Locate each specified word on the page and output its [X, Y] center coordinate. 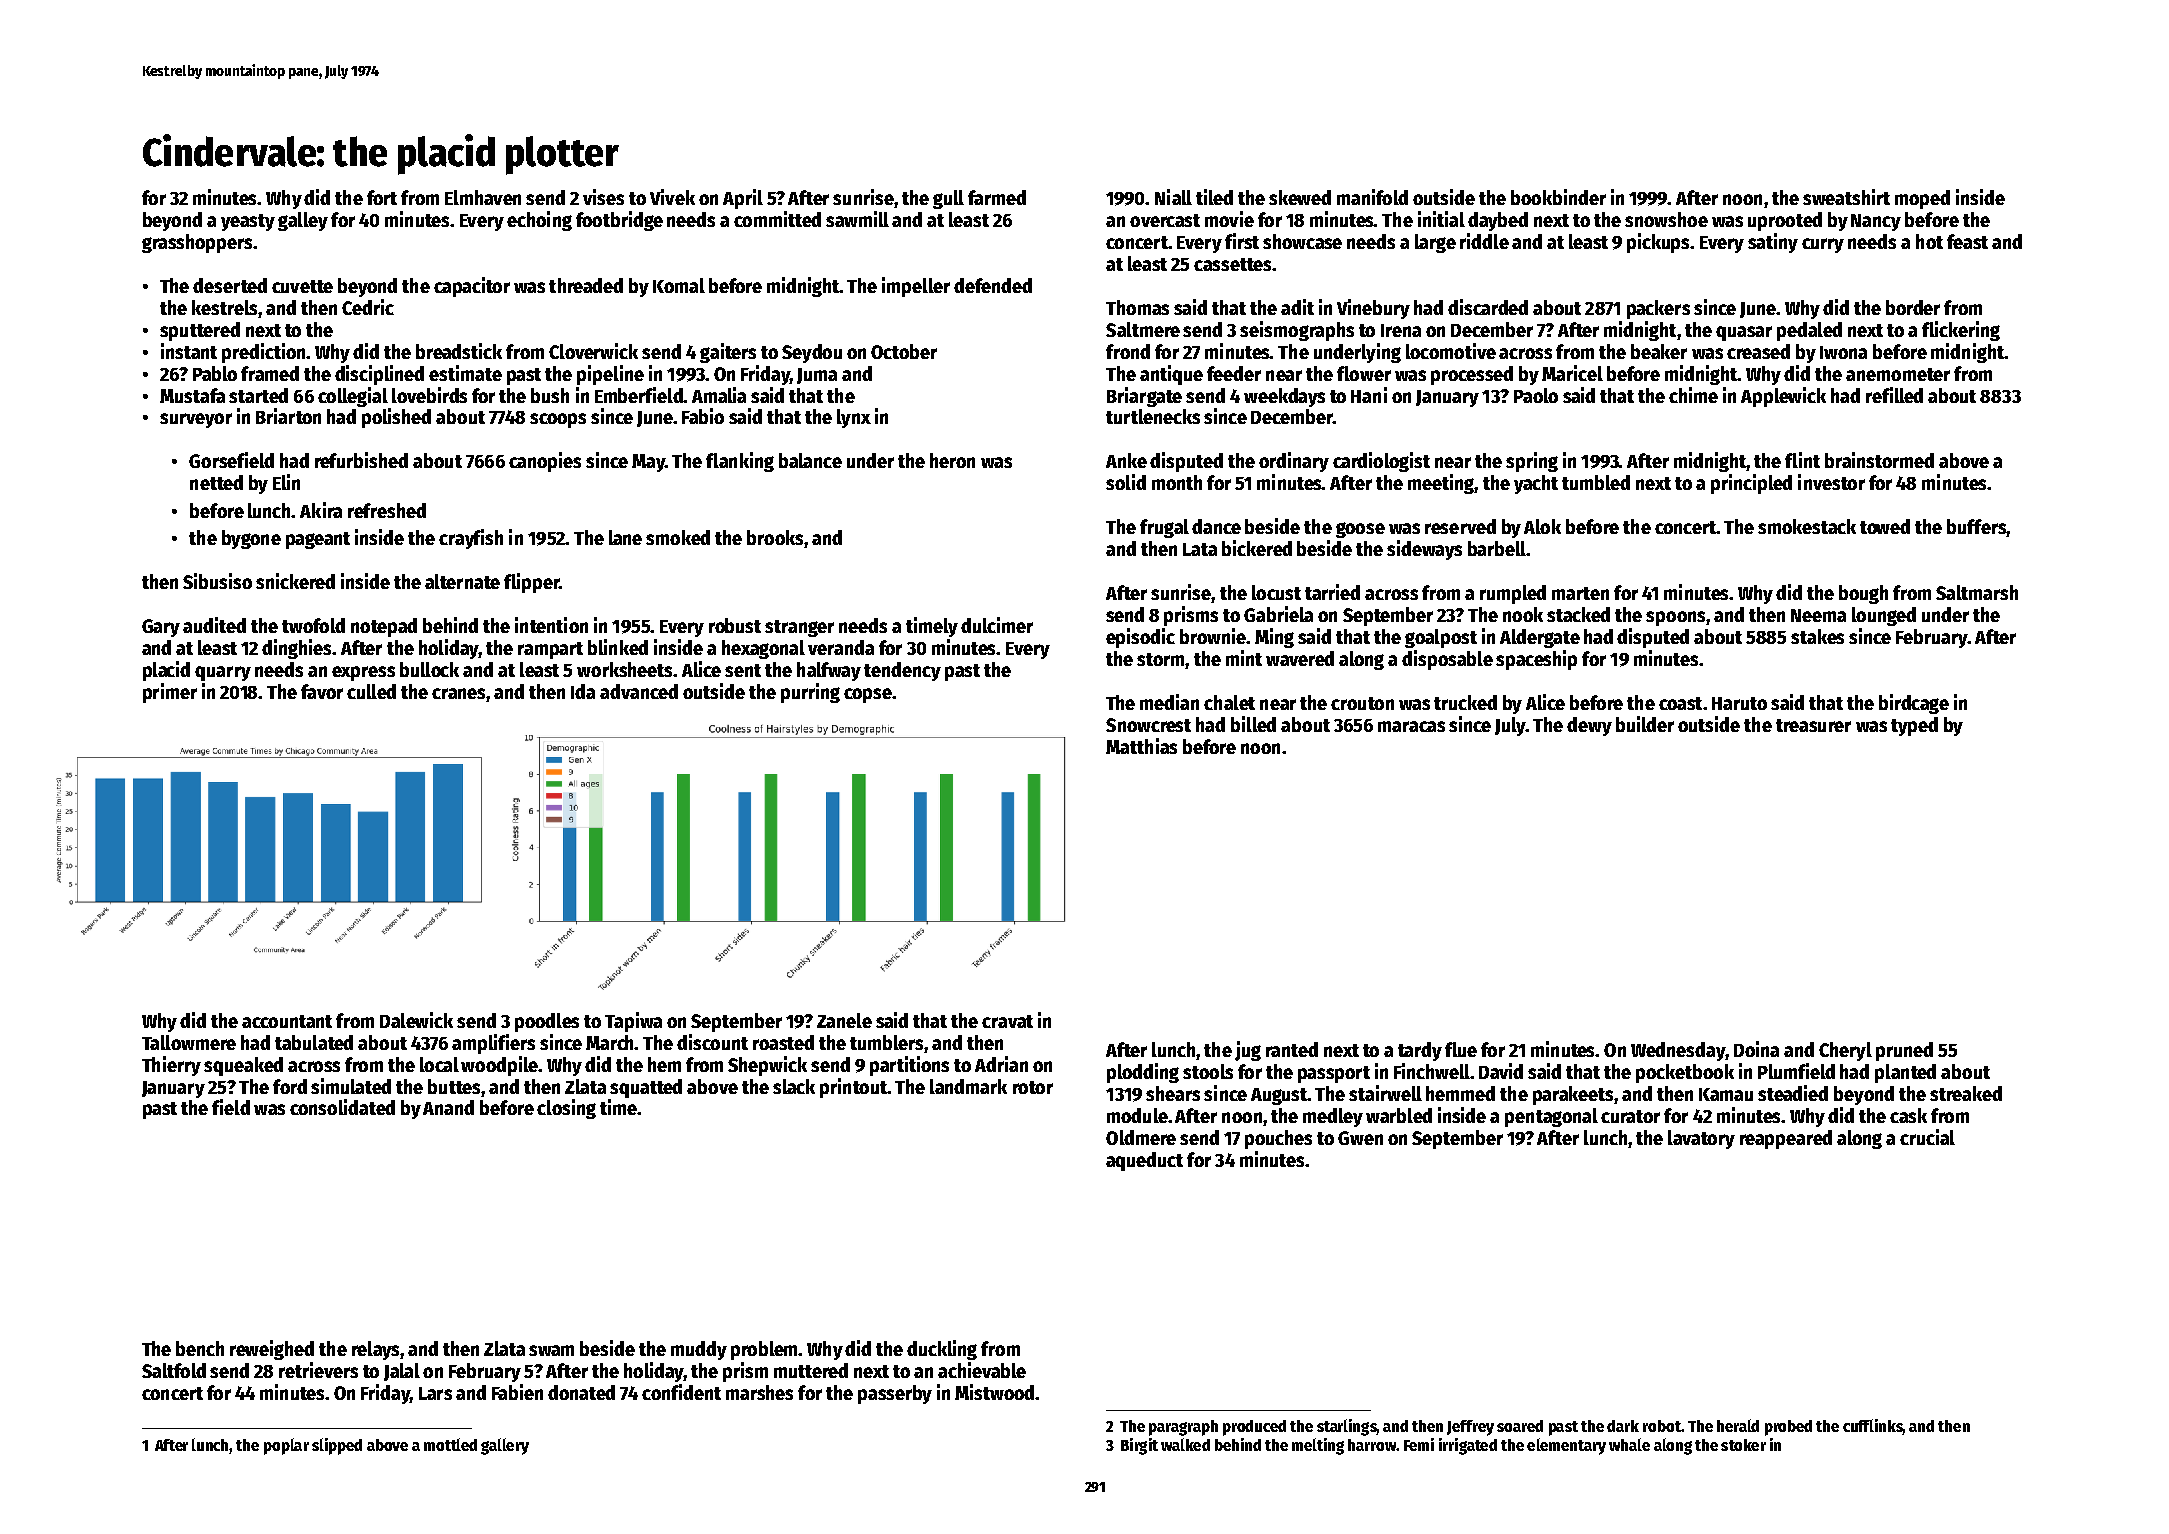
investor [1831, 482]
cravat [1007, 1021]
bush [550, 395]
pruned [1904, 1051]
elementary [1566, 1446]
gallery [505, 1446]
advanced [639, 691]
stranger [799, 628]
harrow [1372, 1445]
